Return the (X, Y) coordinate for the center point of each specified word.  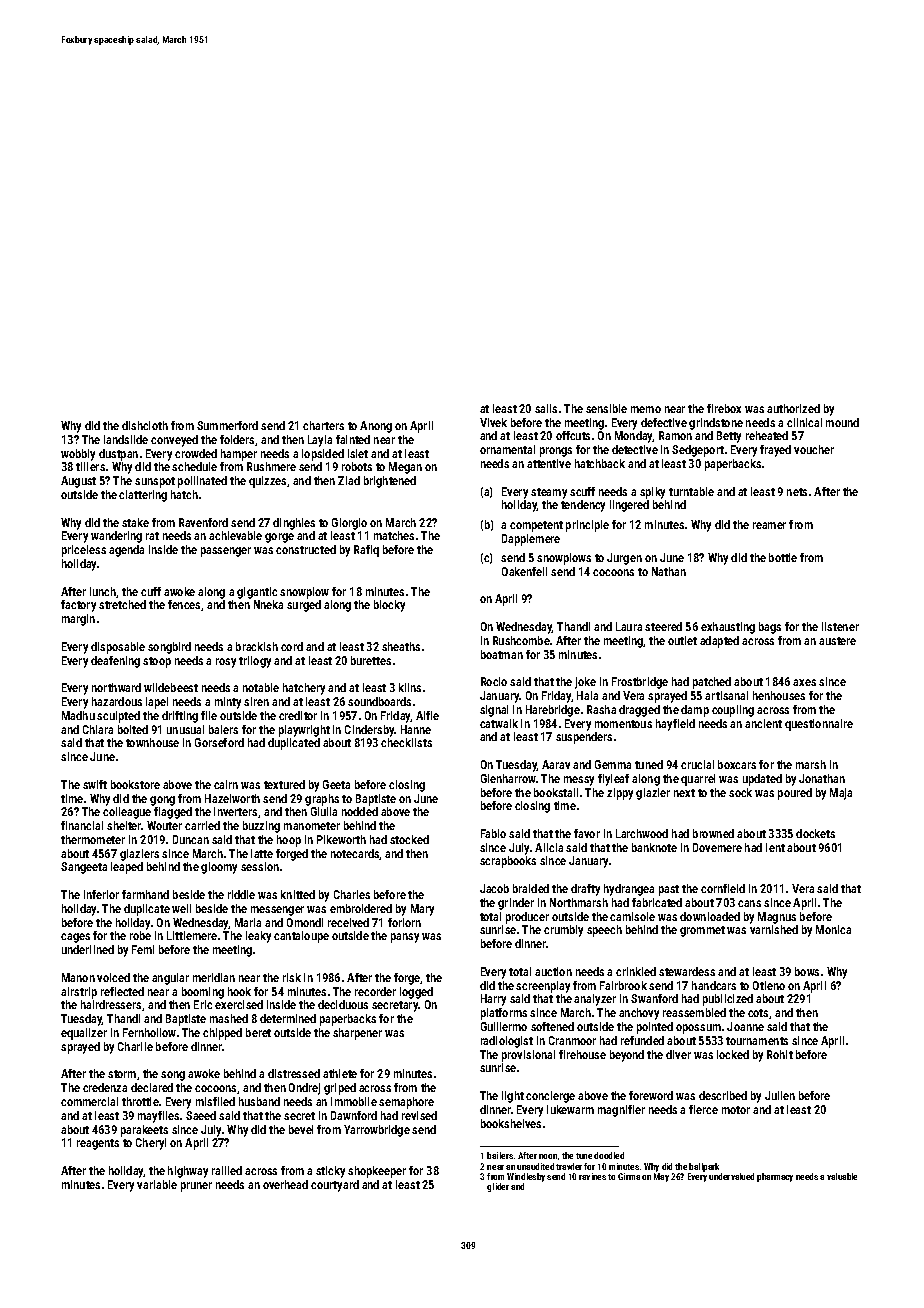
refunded (642, 1040)
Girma (629, 1176)
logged (416, 993)
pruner (196, 1187)
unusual (185, 729)
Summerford (227, 425)
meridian (214, 977)
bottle (783, 557)
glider (498, 1187)
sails (546, 408)
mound (842, 422)
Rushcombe (521, 640)
